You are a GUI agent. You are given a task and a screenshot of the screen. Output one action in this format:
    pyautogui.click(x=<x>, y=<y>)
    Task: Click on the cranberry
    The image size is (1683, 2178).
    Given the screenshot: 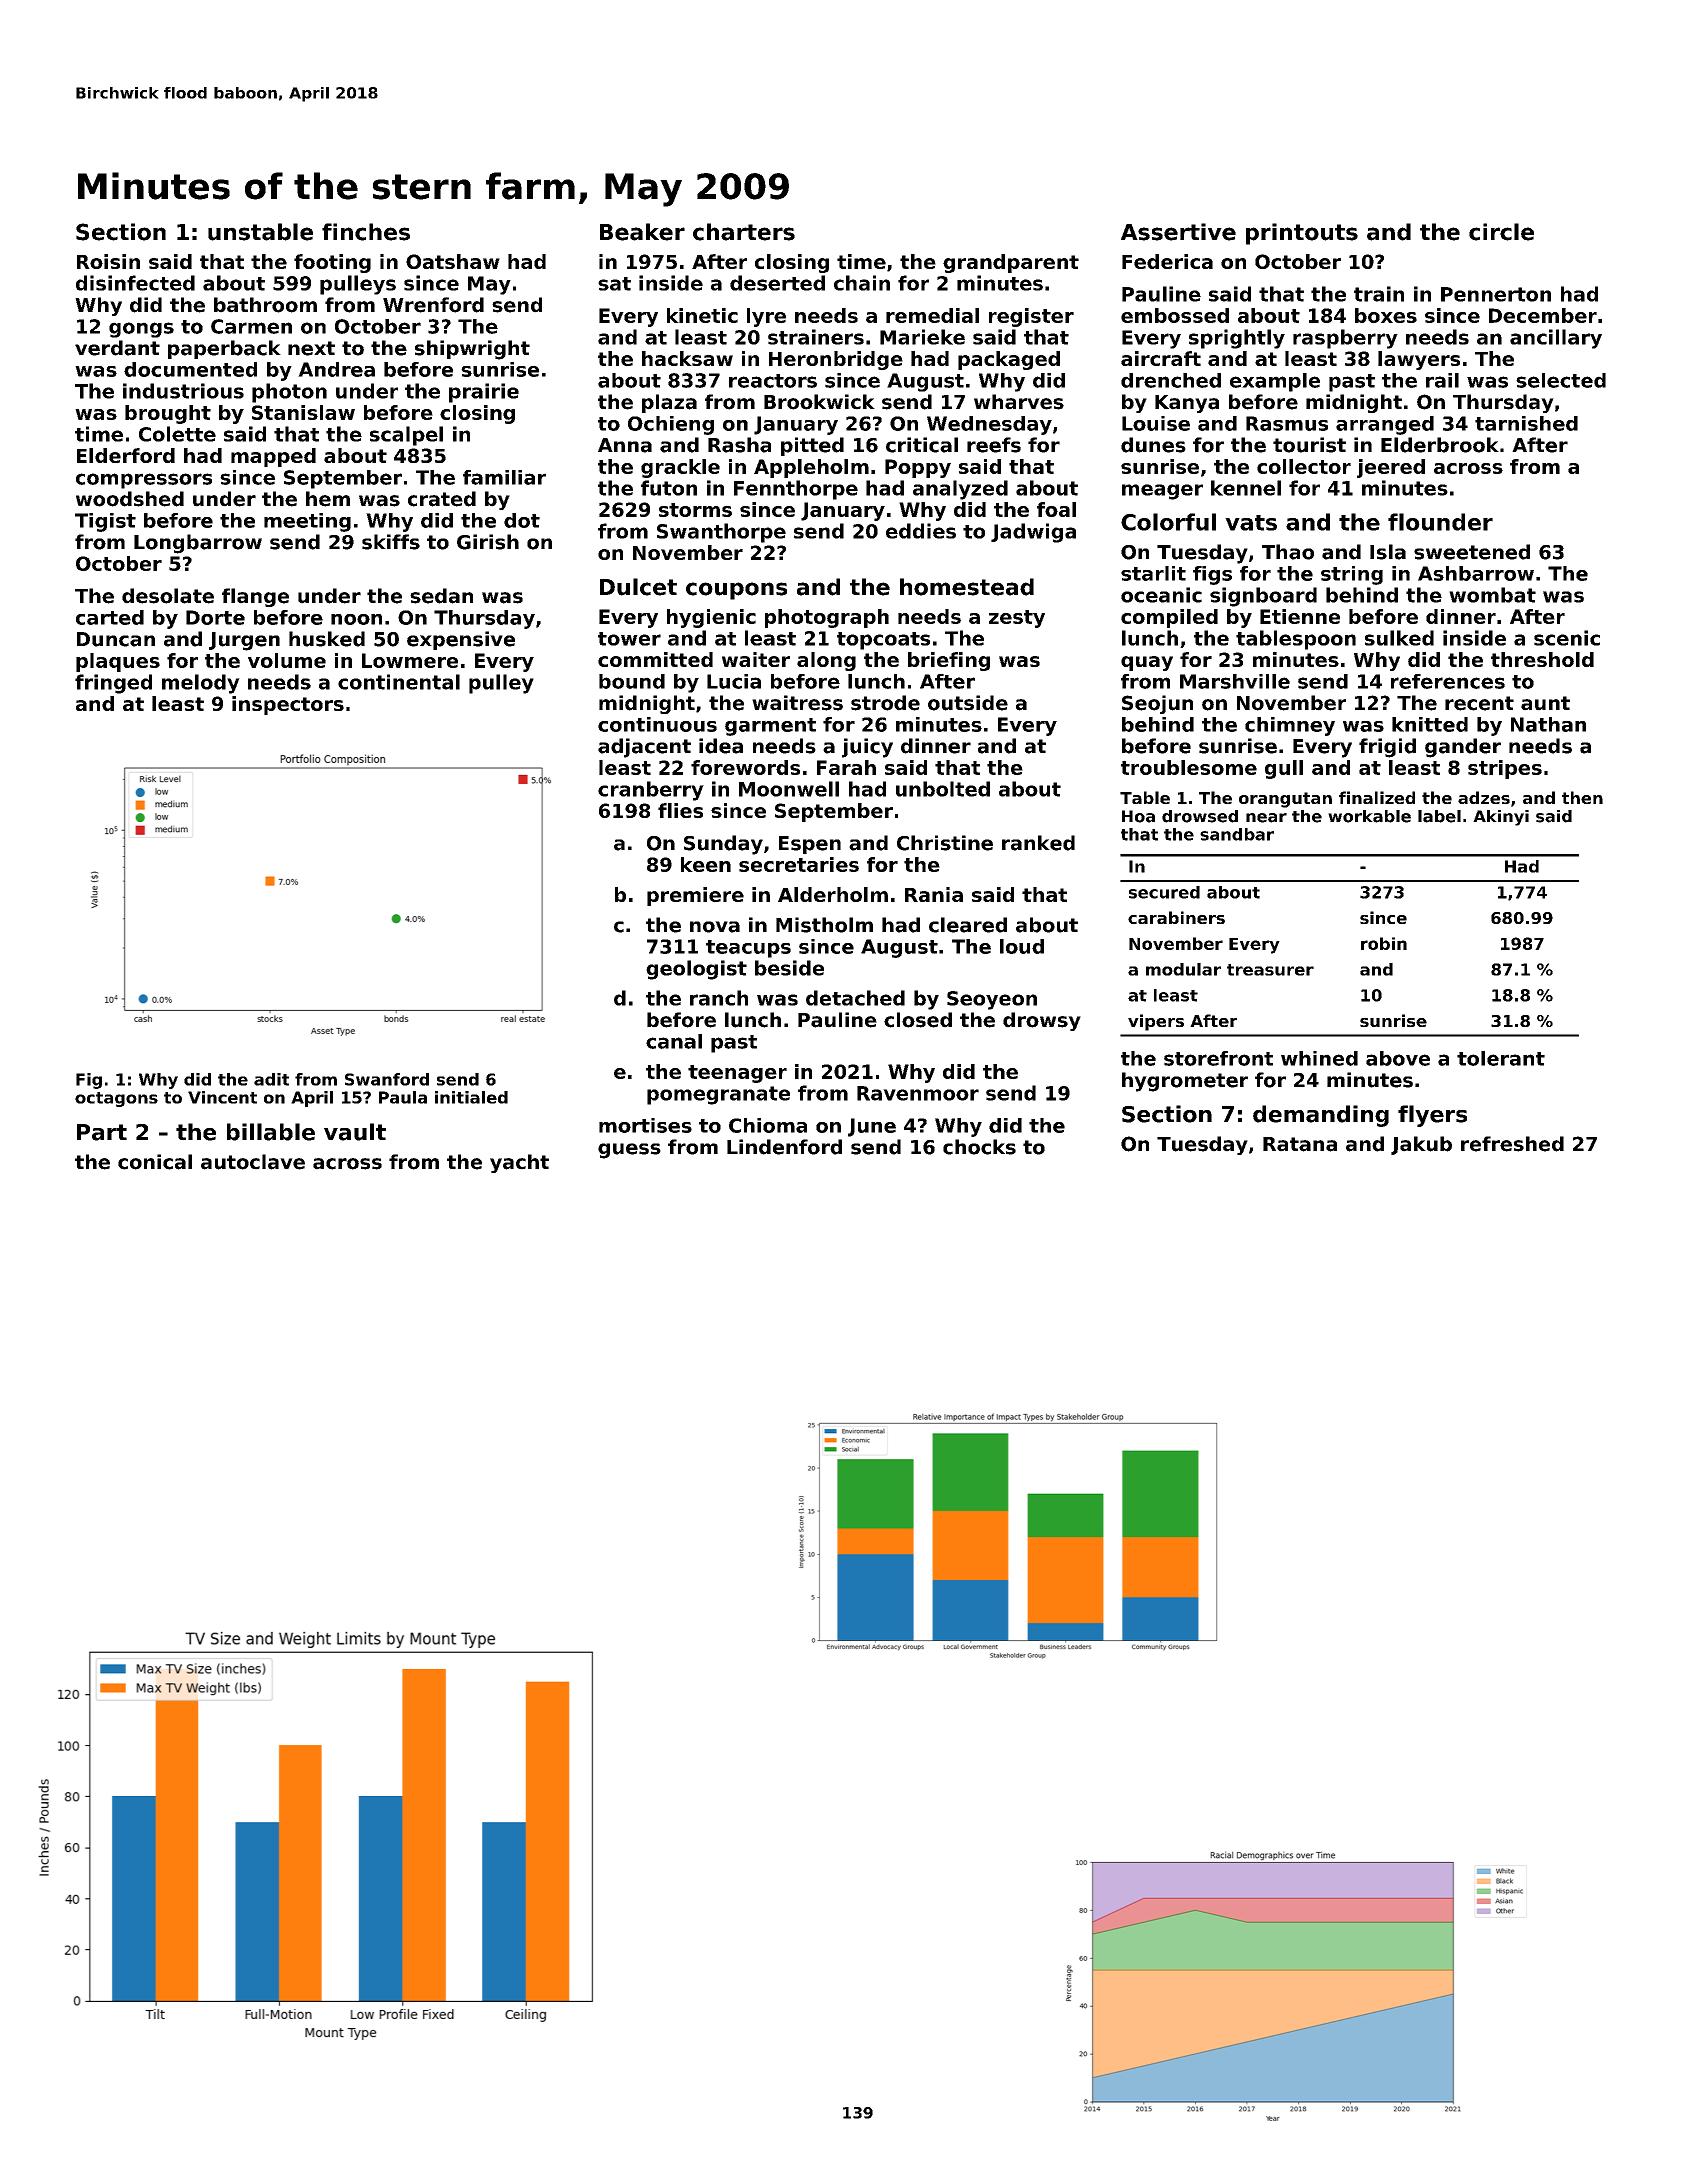 What is the action you would take?
    pyautogui.click(x=651, y=791)
